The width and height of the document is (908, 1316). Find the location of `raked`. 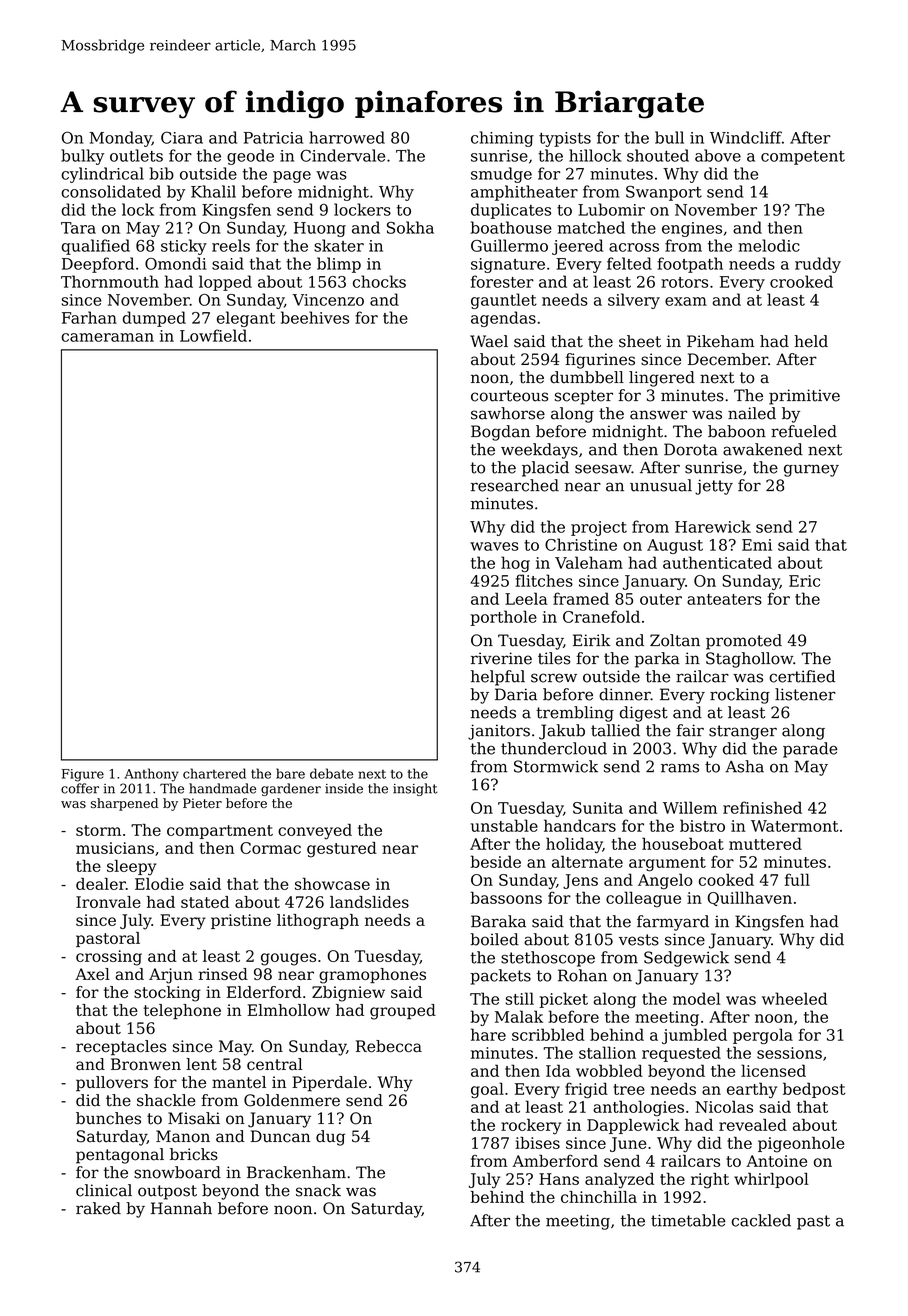

raked is located at coordinates (98, 1208).
